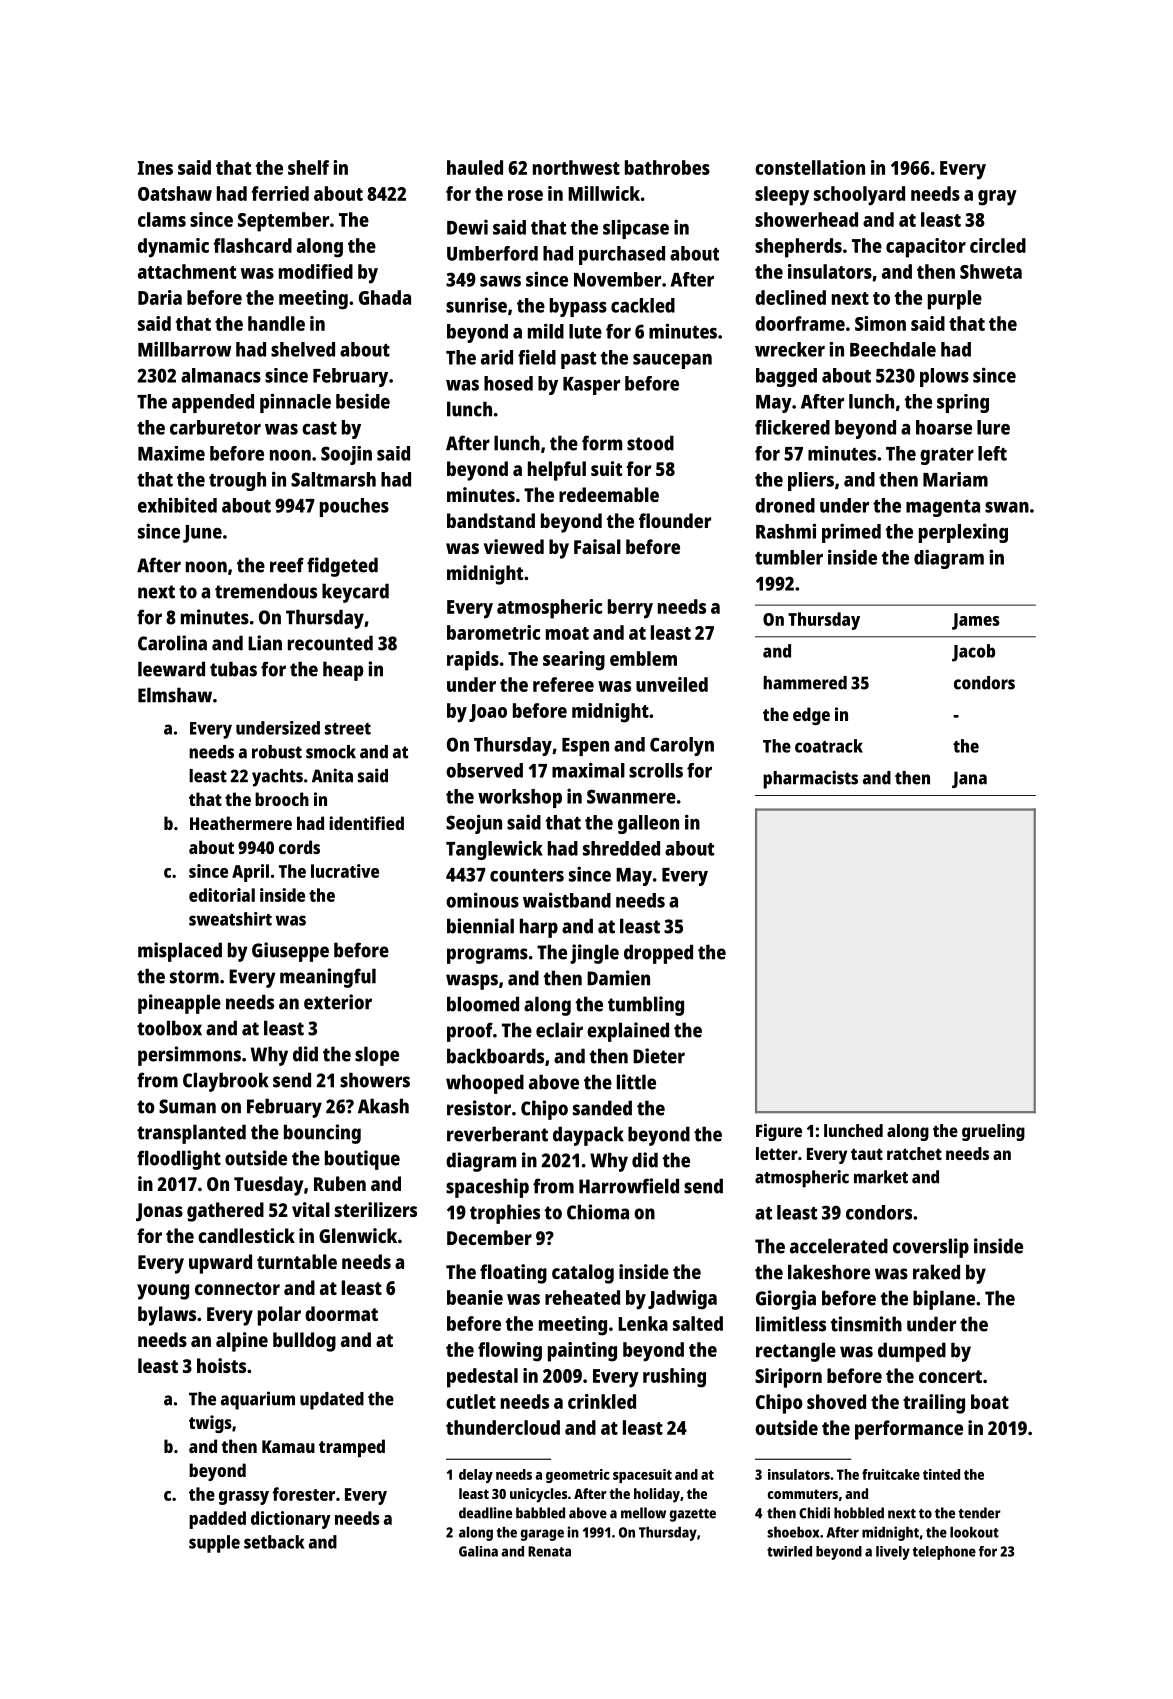  What do you see at coordinates (779, 1132) in the image?
I see `Figure` at bounding box center [779, 1132].
